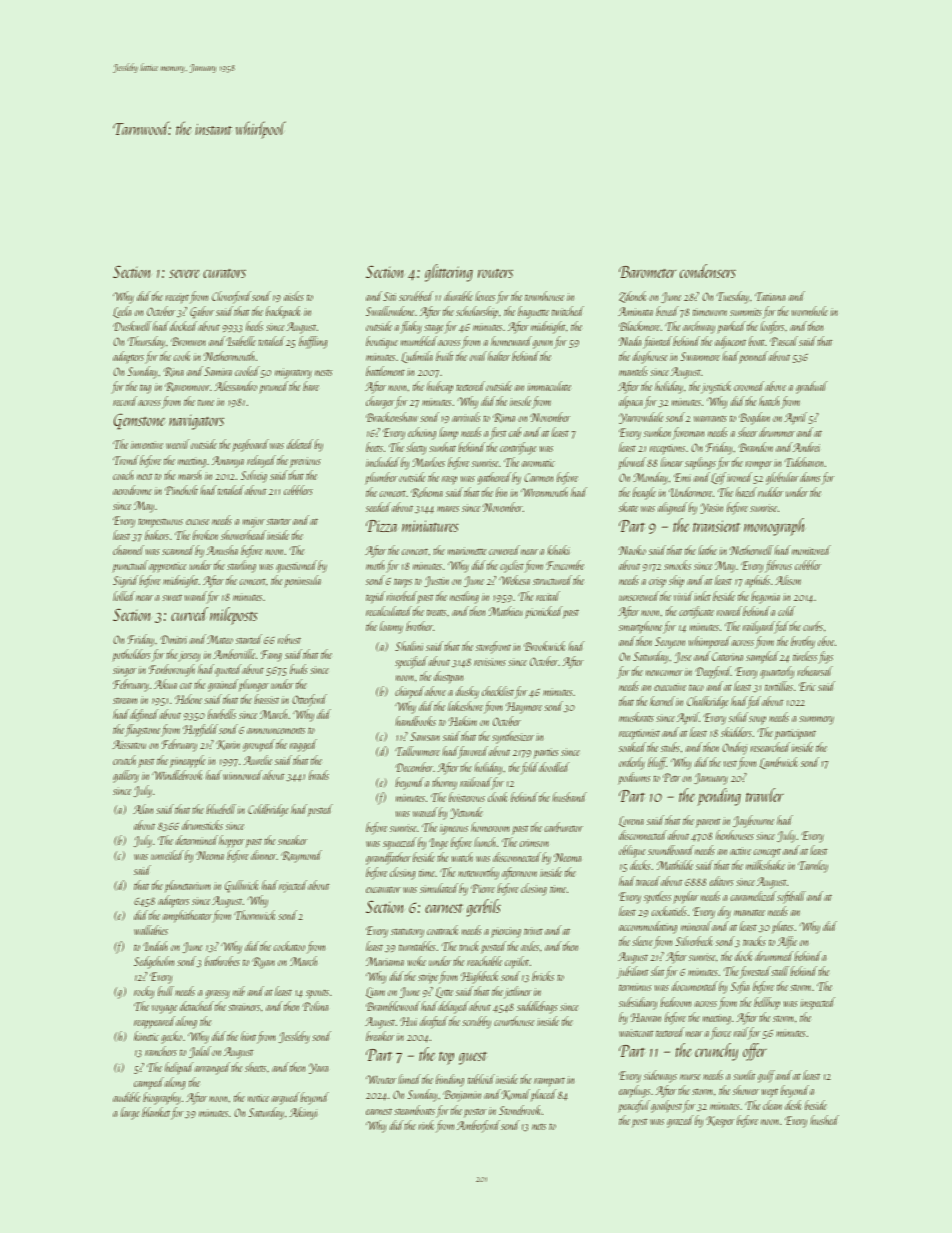 The image size is (952, 1233). What do you see at coordinates (811, 387) in the screenshot?
I see `gradual` at bounding box center [811, 387].
